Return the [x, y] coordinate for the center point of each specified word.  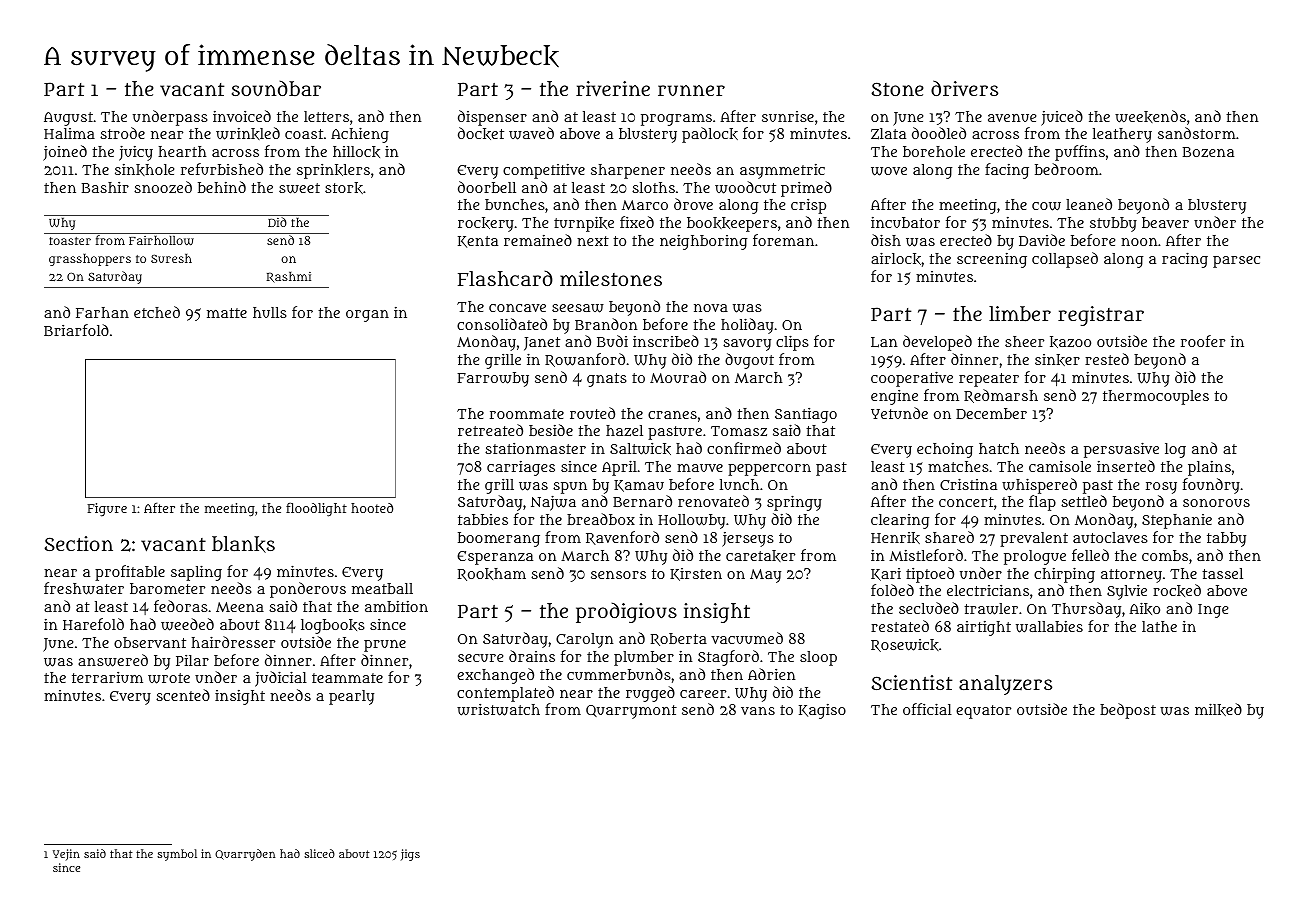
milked [1218, 709]
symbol [177, 855]
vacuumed [747, 638]
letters [326, 116]
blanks [243, 544]
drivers [964, 88]
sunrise [788, 116]
